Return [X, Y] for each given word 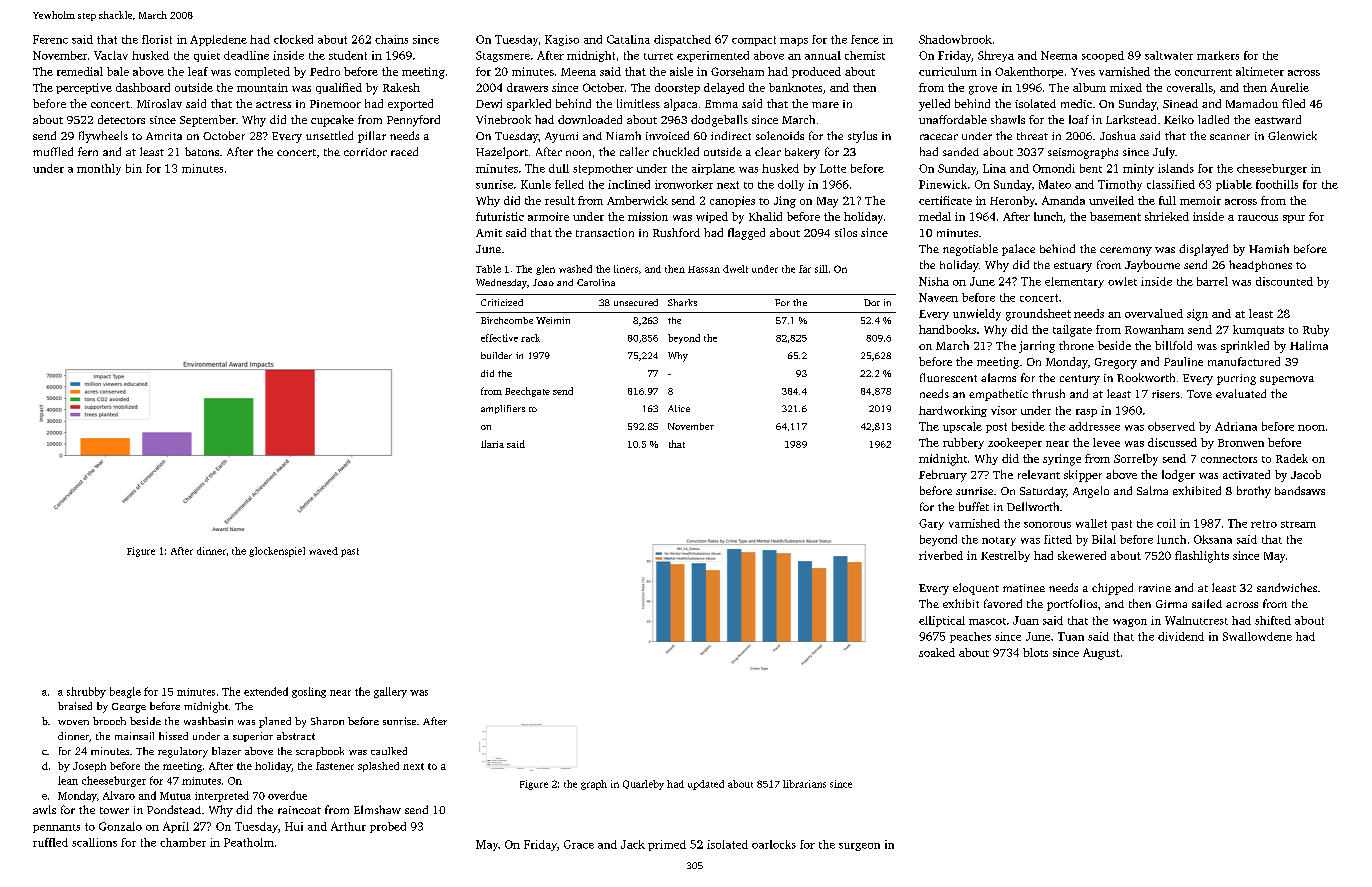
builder [496, 355]
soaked [937, 652]
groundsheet [1038, 315]
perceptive [84, 88]
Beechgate [527, 392]
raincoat [299, 810]
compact [754, 41]
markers [1218, 55]
